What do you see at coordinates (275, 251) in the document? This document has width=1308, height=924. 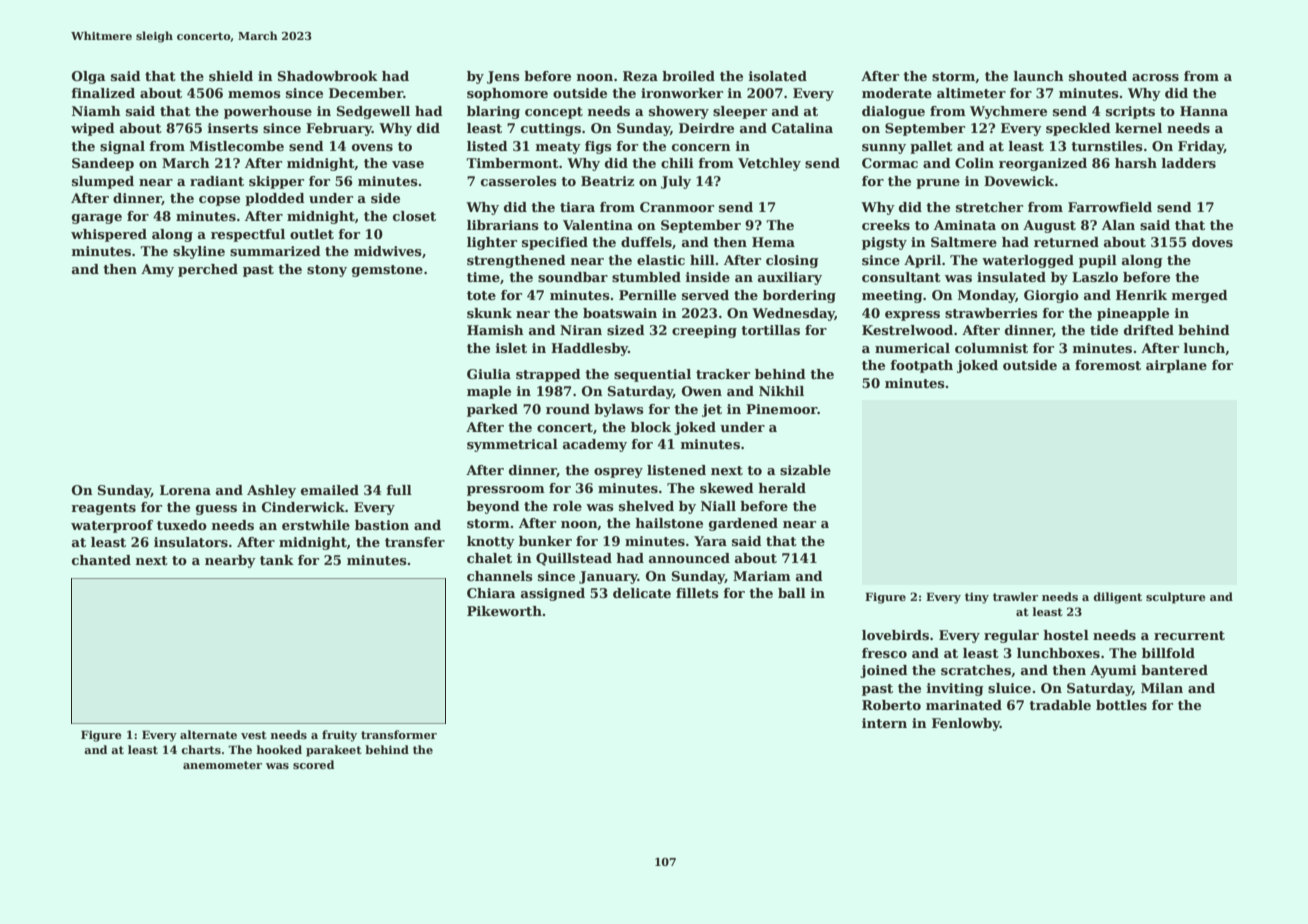 I see `summarized` at bounding box center [275, 251].
